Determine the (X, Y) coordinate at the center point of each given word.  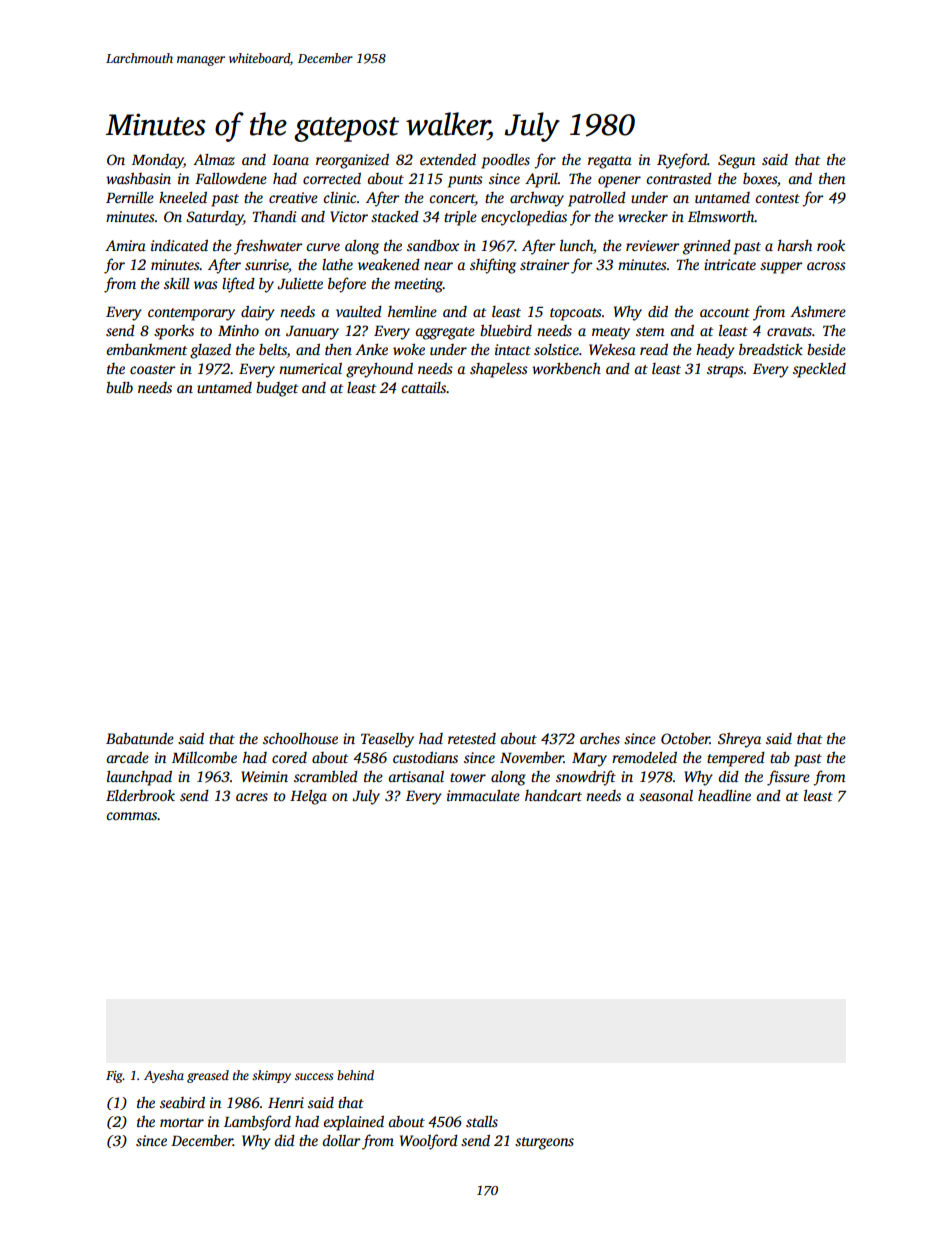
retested (472, 738)
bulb (119, 387)
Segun (736, 161)
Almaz (214, 159)
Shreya (739, 740)
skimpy (271, 1076)
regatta (610, 162)
